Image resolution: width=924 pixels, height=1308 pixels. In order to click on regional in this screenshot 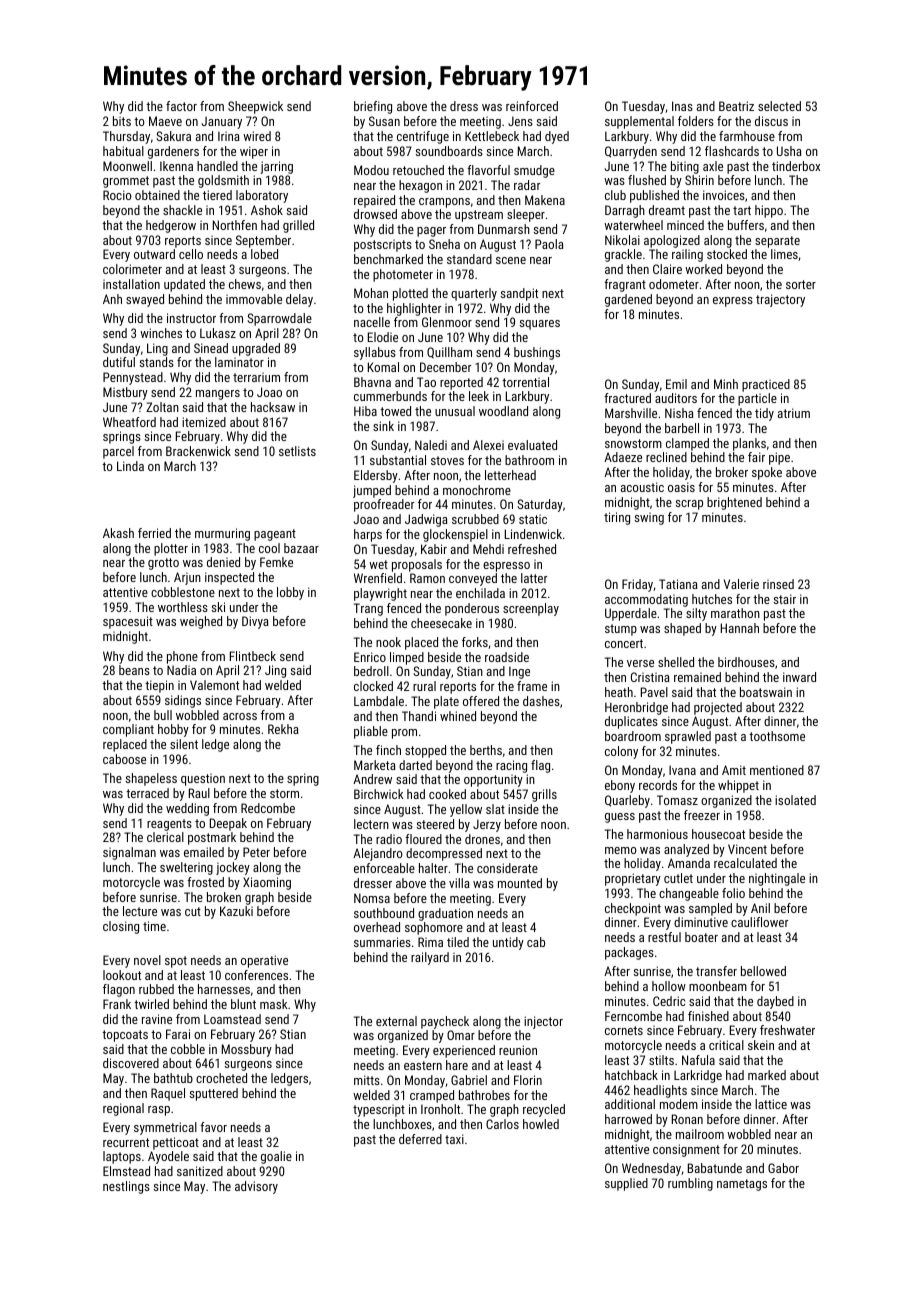, I will do `click(123, 1109)`.
